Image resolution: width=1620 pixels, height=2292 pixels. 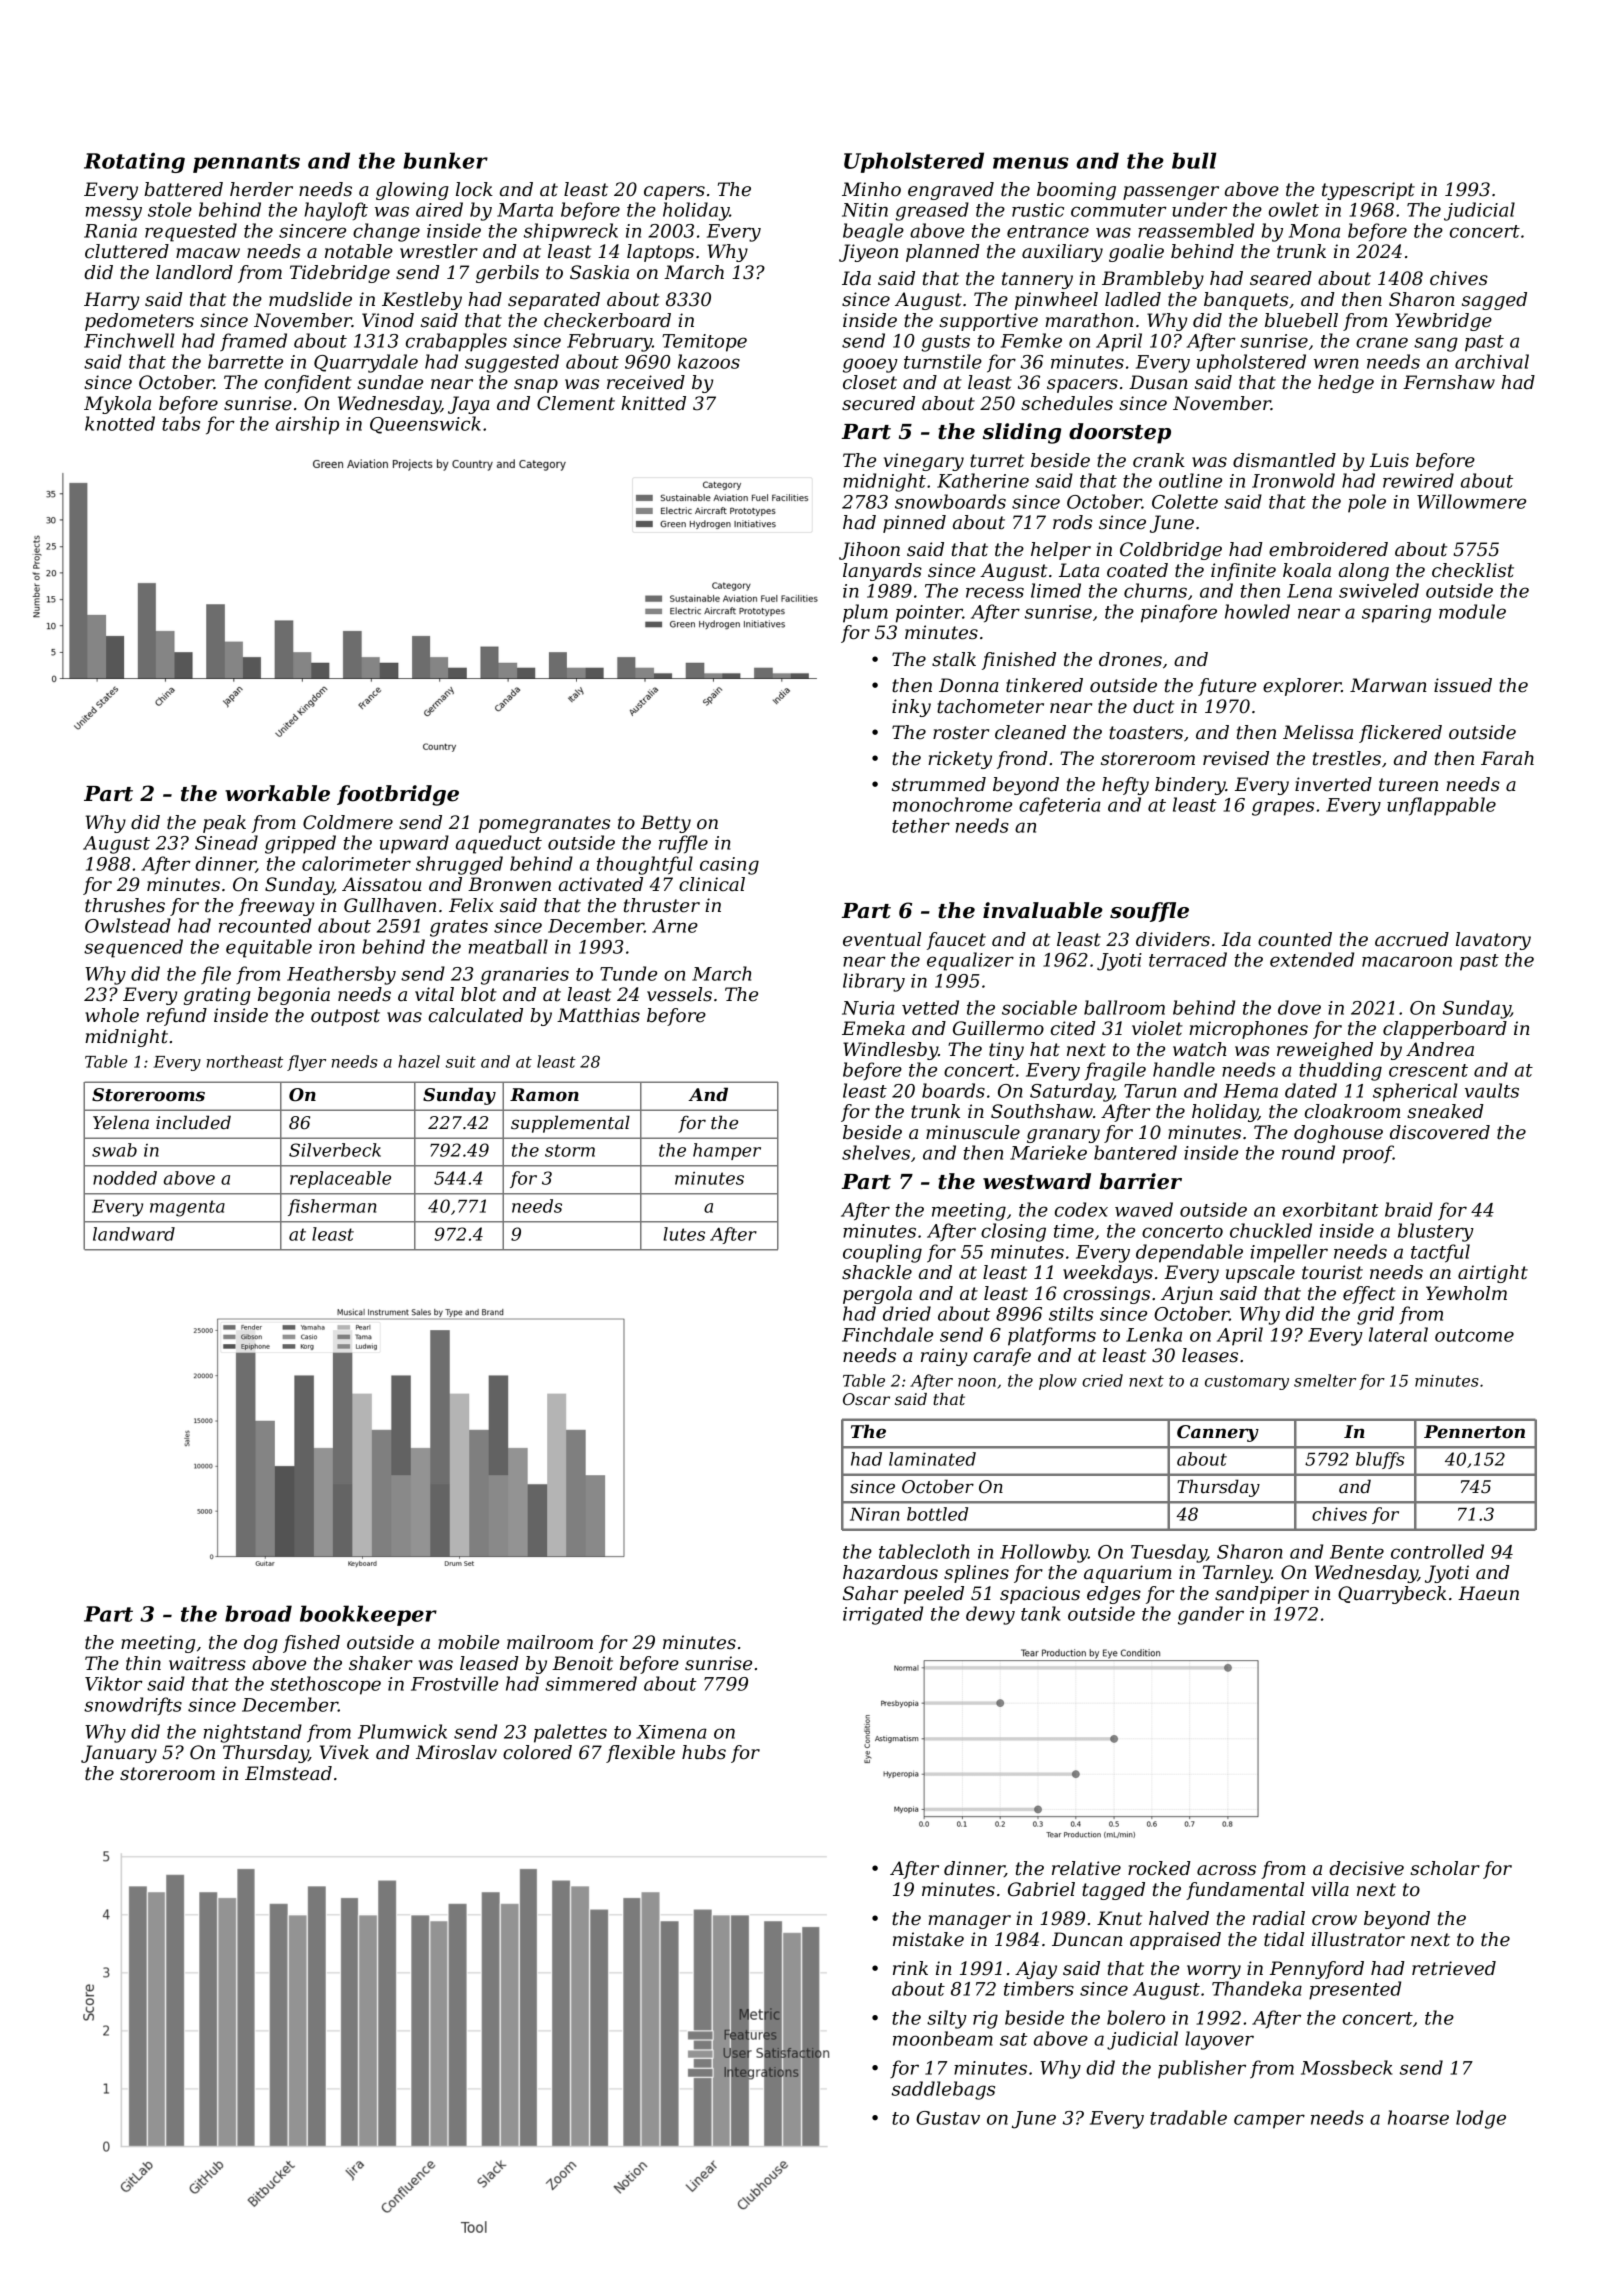 What do you see at coordinates (277, 793) in the page?
I see `workable` at bounding box center [277, 793].
